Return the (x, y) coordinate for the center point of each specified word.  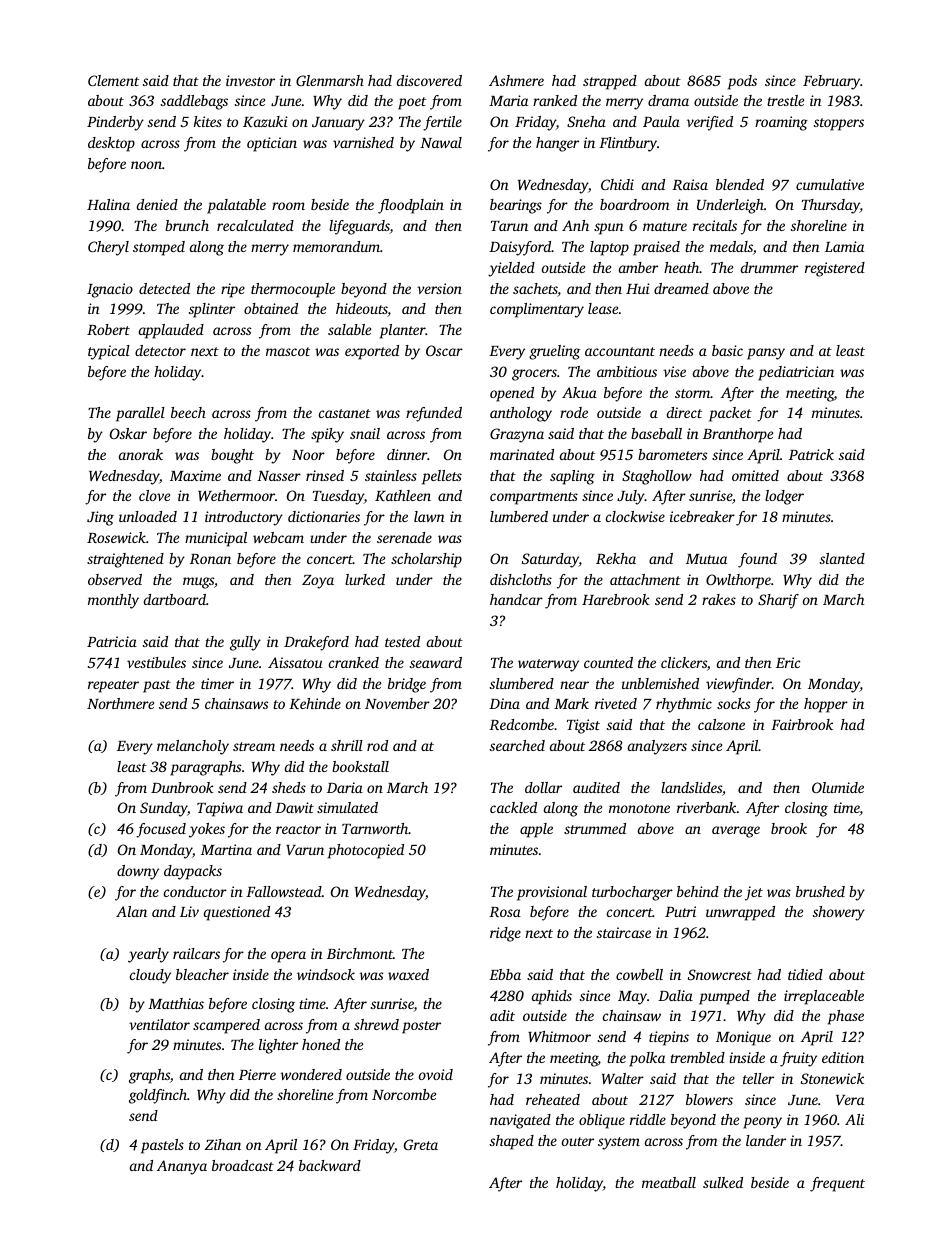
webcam (278, 537)
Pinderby (115, 123)
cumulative (830, 184)
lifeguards (359, 227)
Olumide (838, 787)
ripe (233, 290)
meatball (669, 1182)
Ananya (182, 1167)
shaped (512, 1142)
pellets (442, 477)
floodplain (411, 206)
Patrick (811, 454)
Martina (226, 849)
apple (536, 830)
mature (665, 226)
